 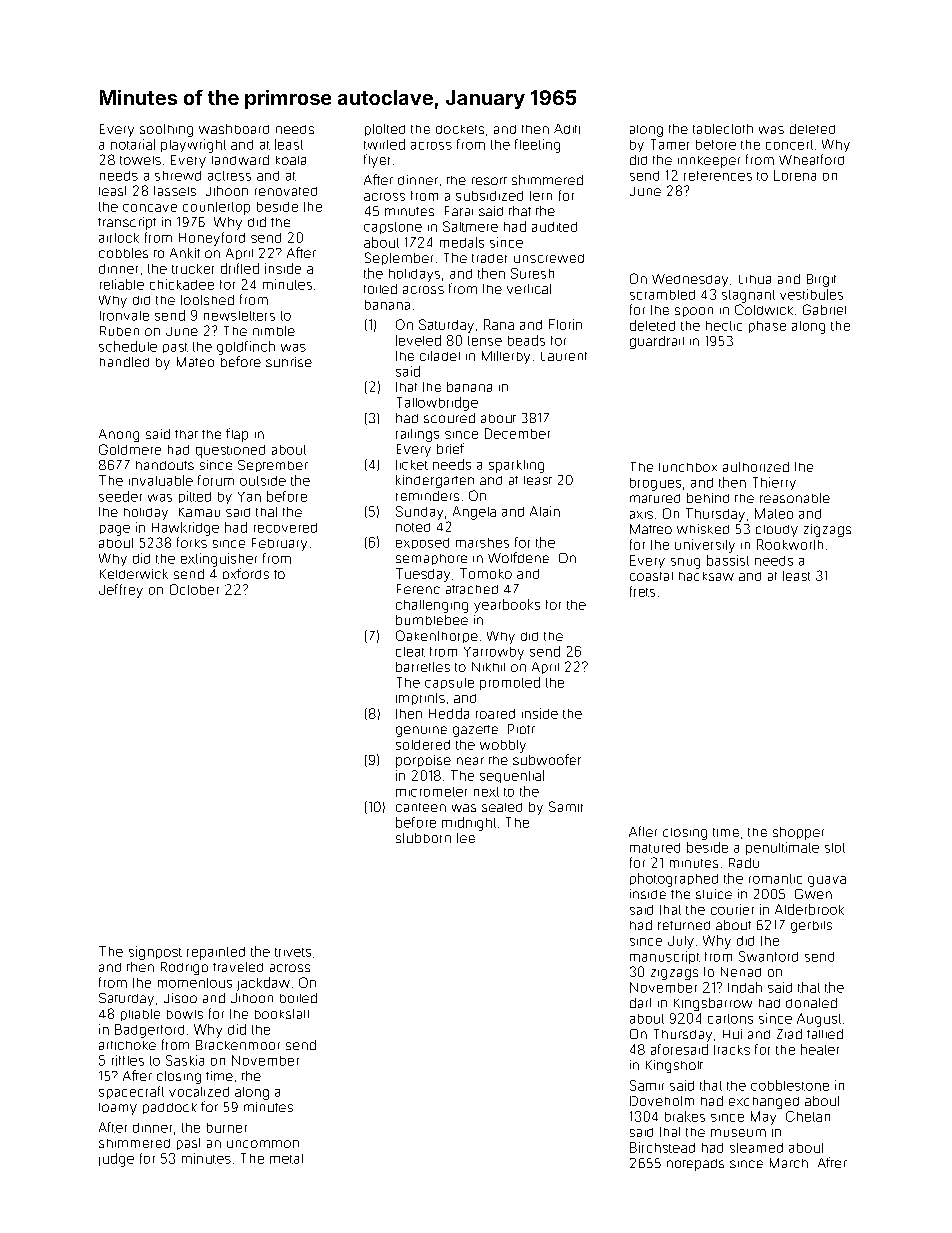 I want to click on oxfords, so click(x=246, y=573).
